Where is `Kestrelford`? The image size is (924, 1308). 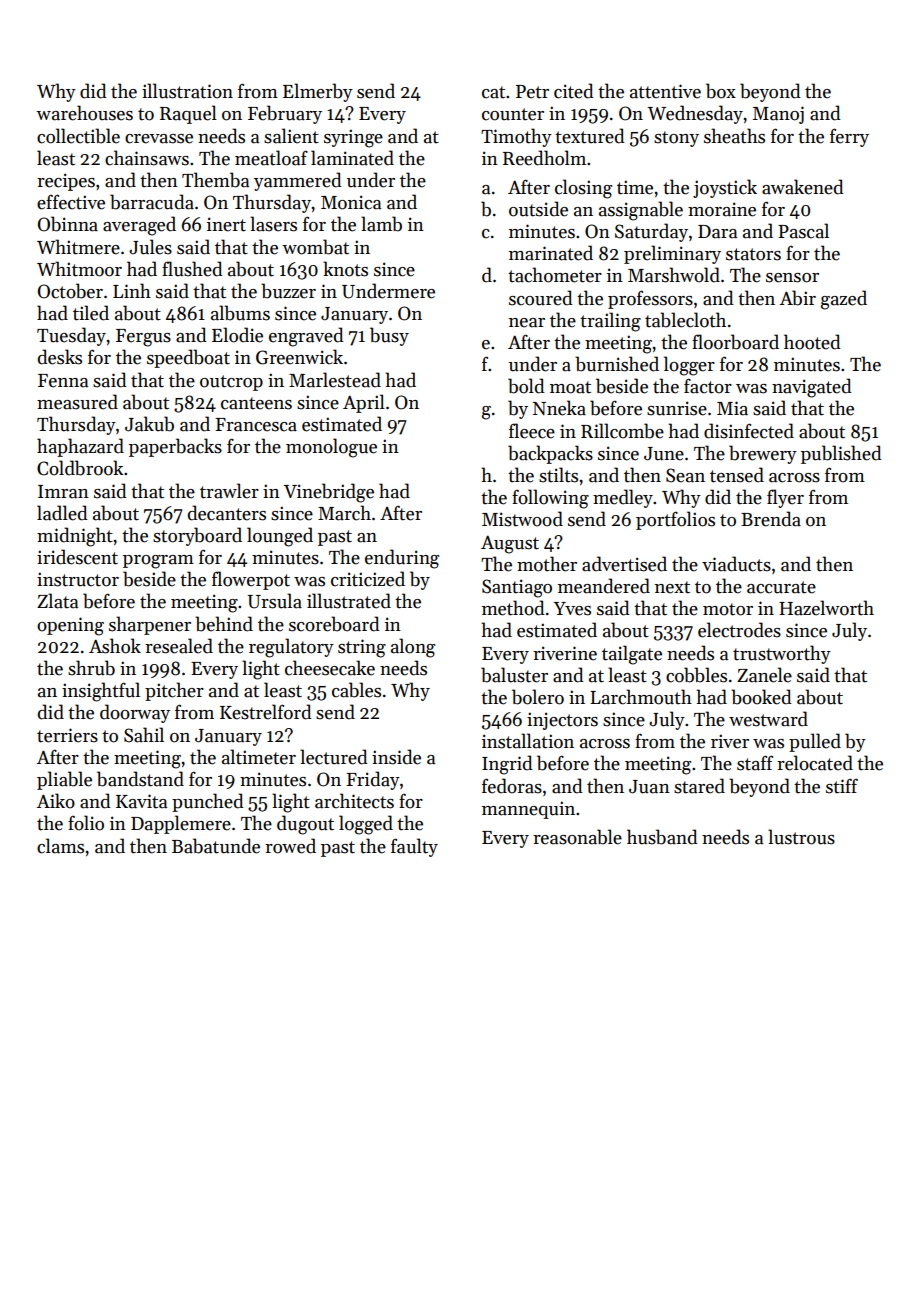 Kestrelford is located at coordinates (266, 712).
